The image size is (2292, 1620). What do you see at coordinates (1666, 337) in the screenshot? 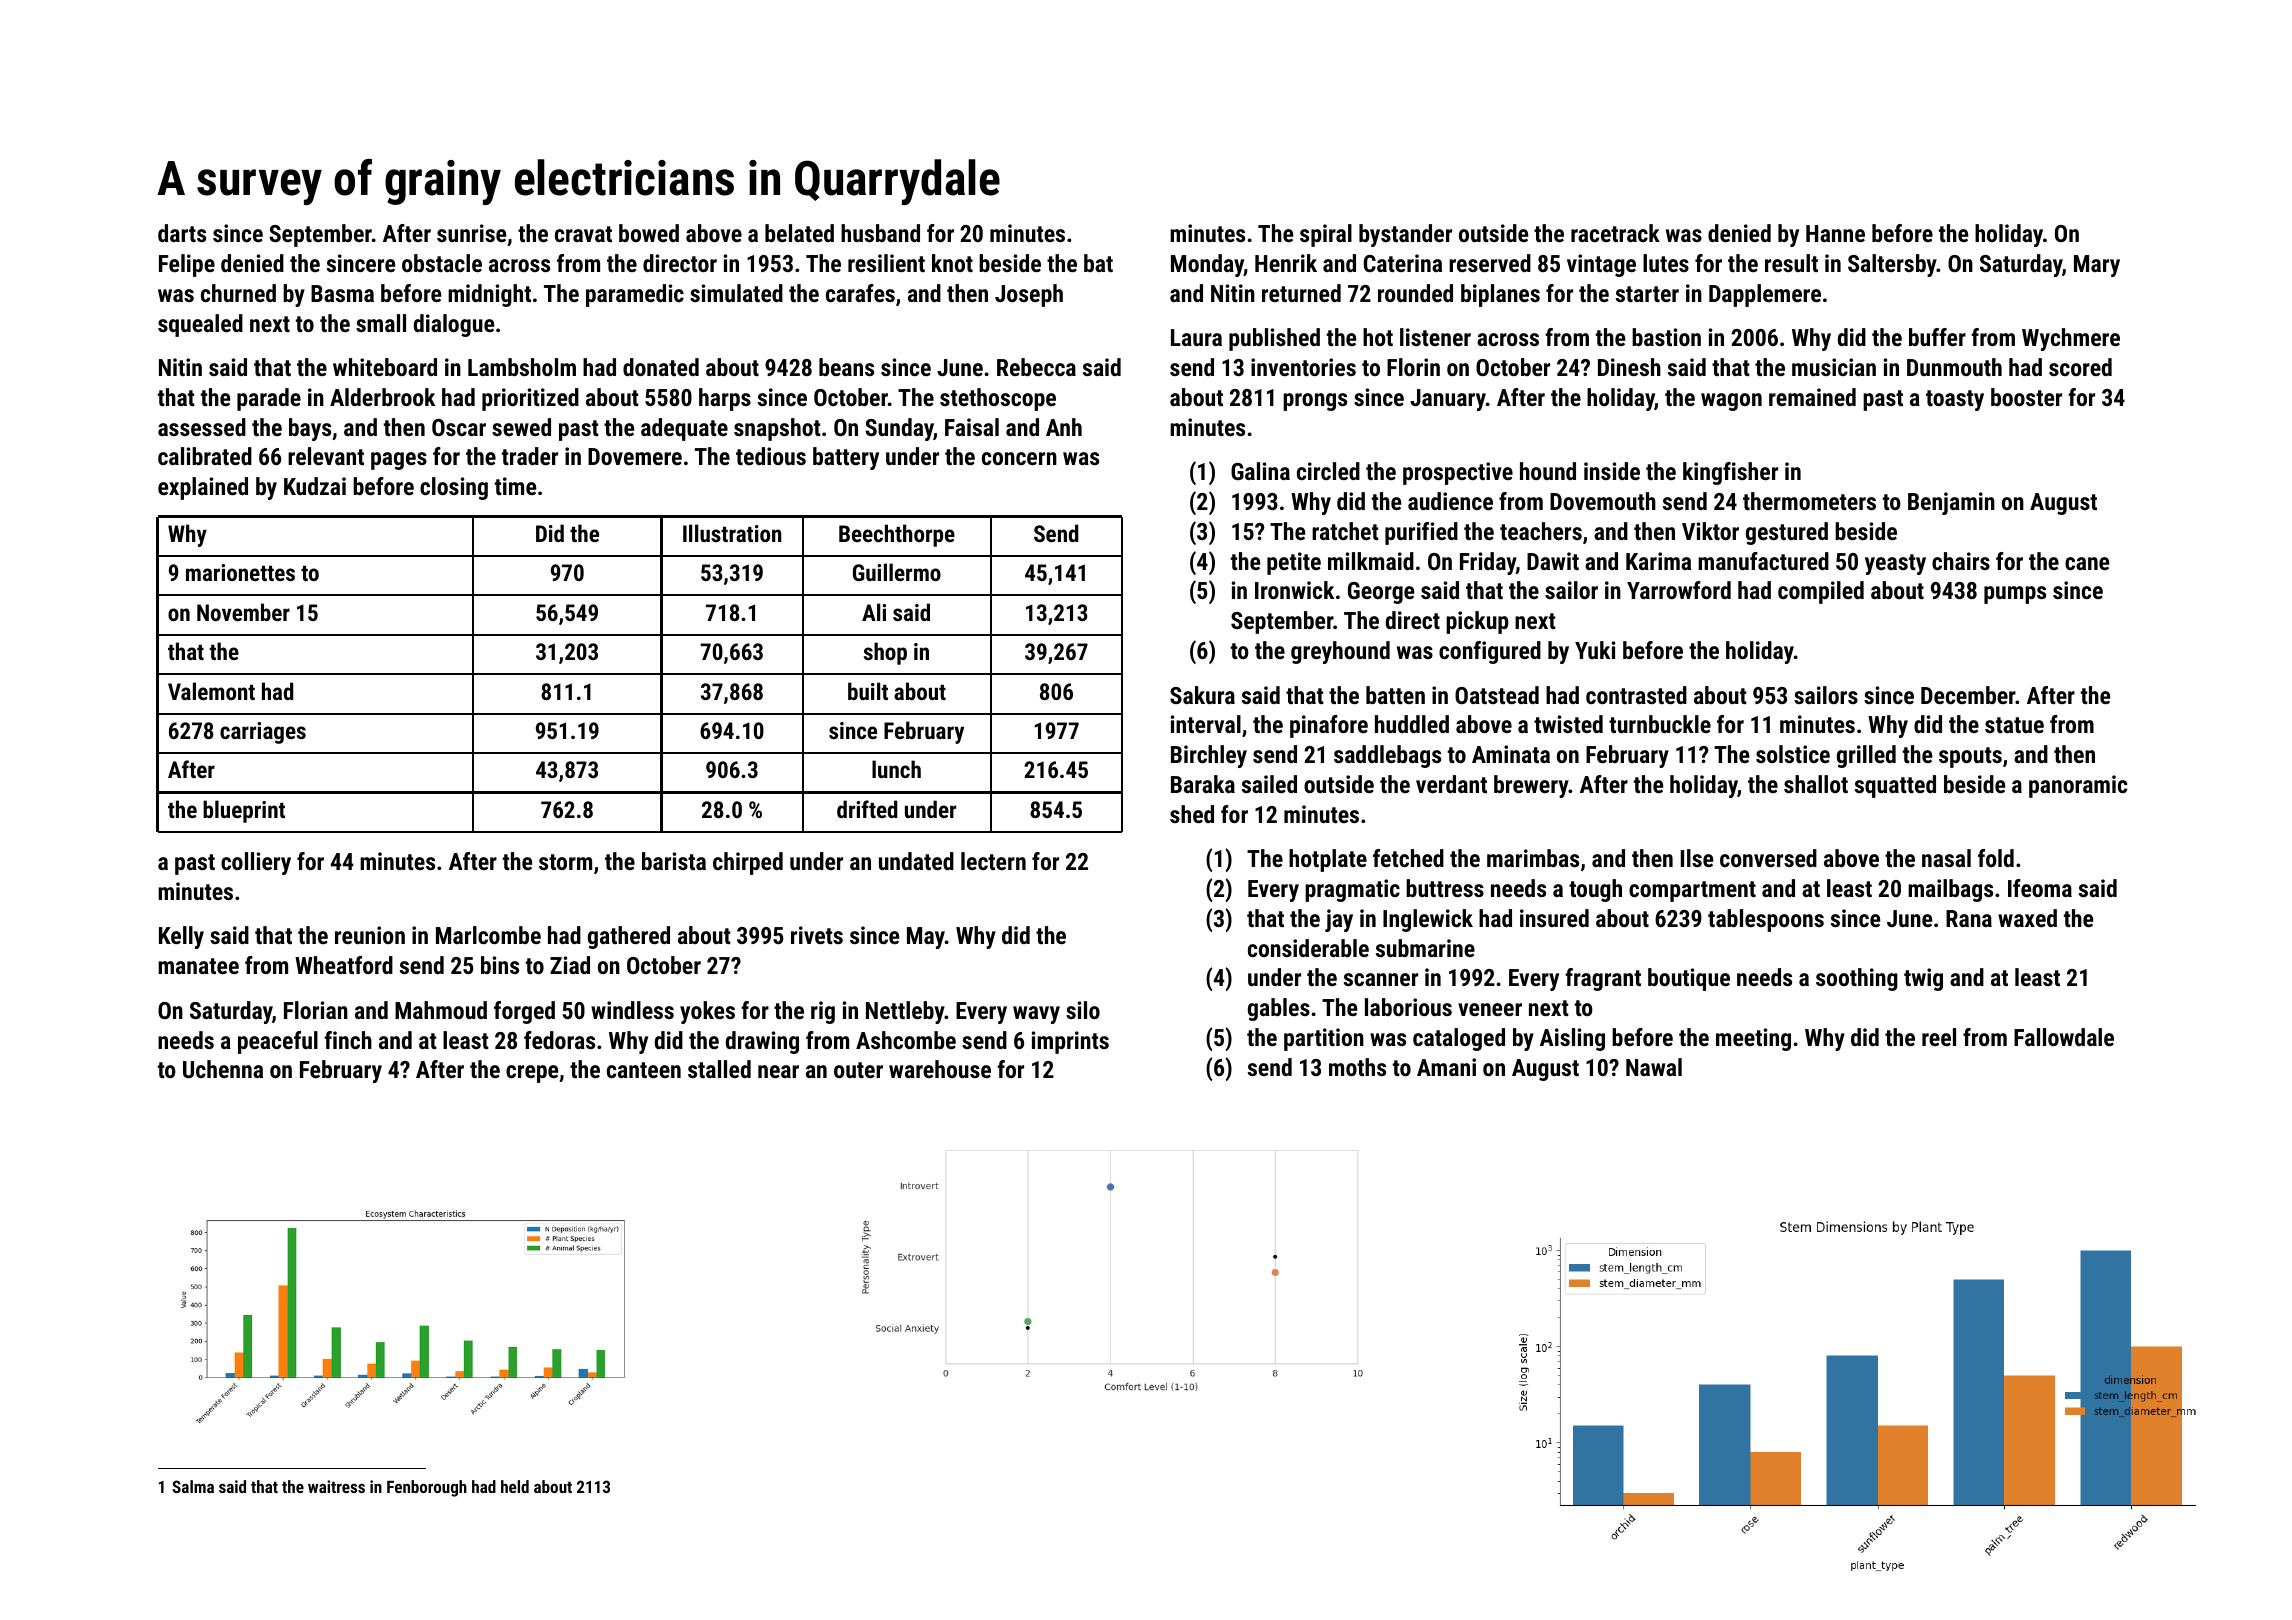
I see `bastion` at bounding box center [1666, 337].
